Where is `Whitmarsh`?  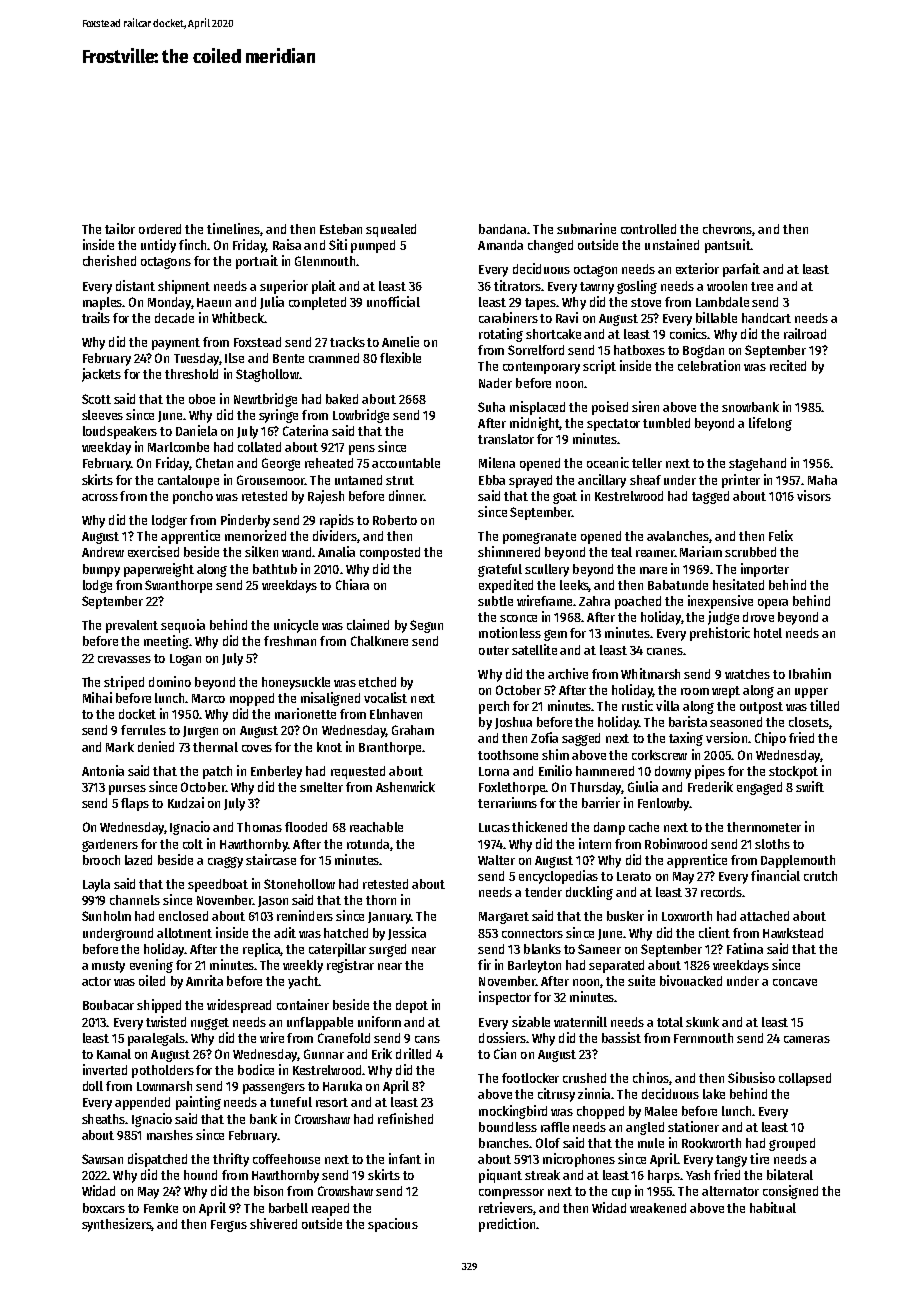 Whitmarsh is located at coordinates (650, 673).
